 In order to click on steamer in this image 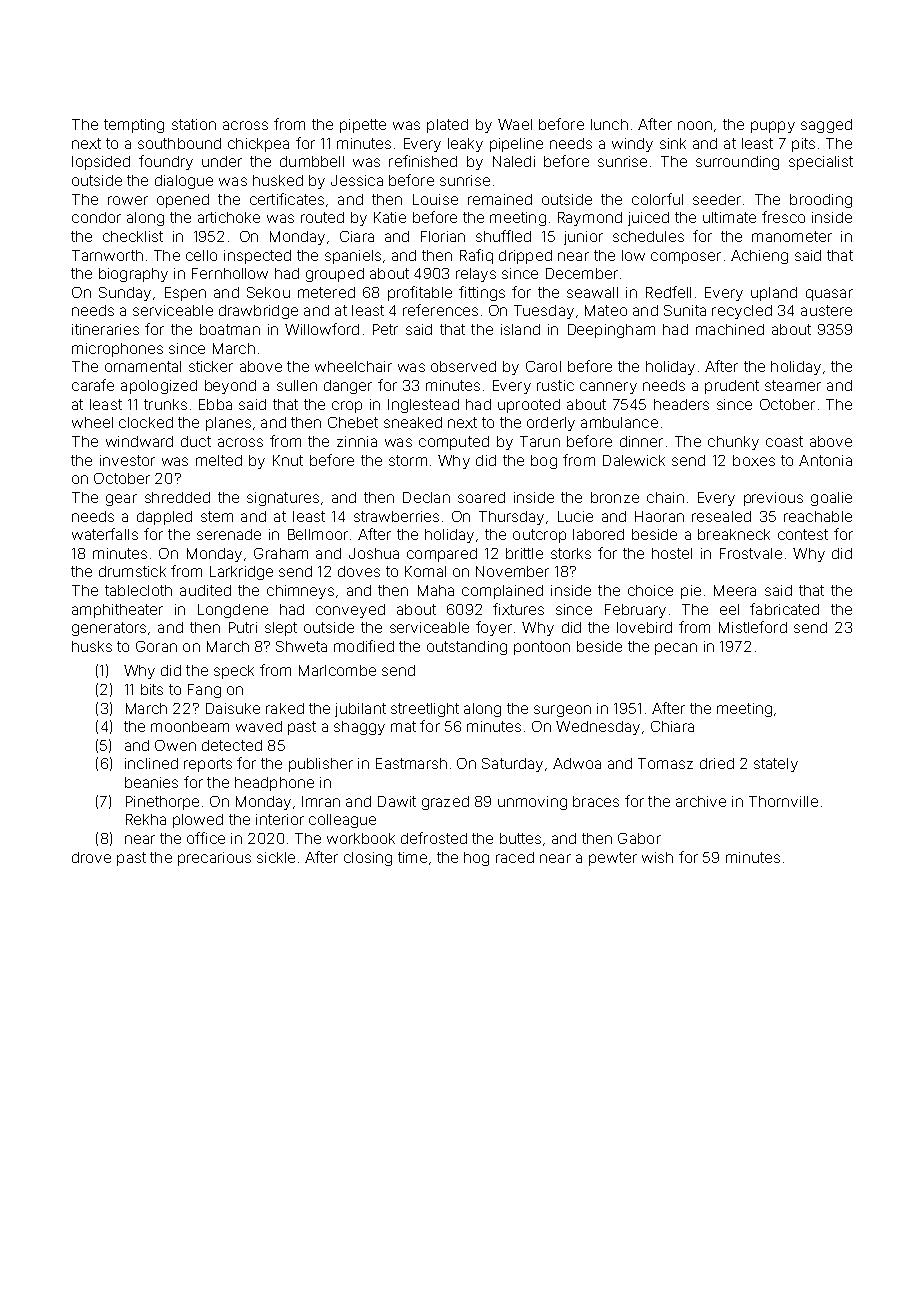, I will do `click(793, 385)`.
